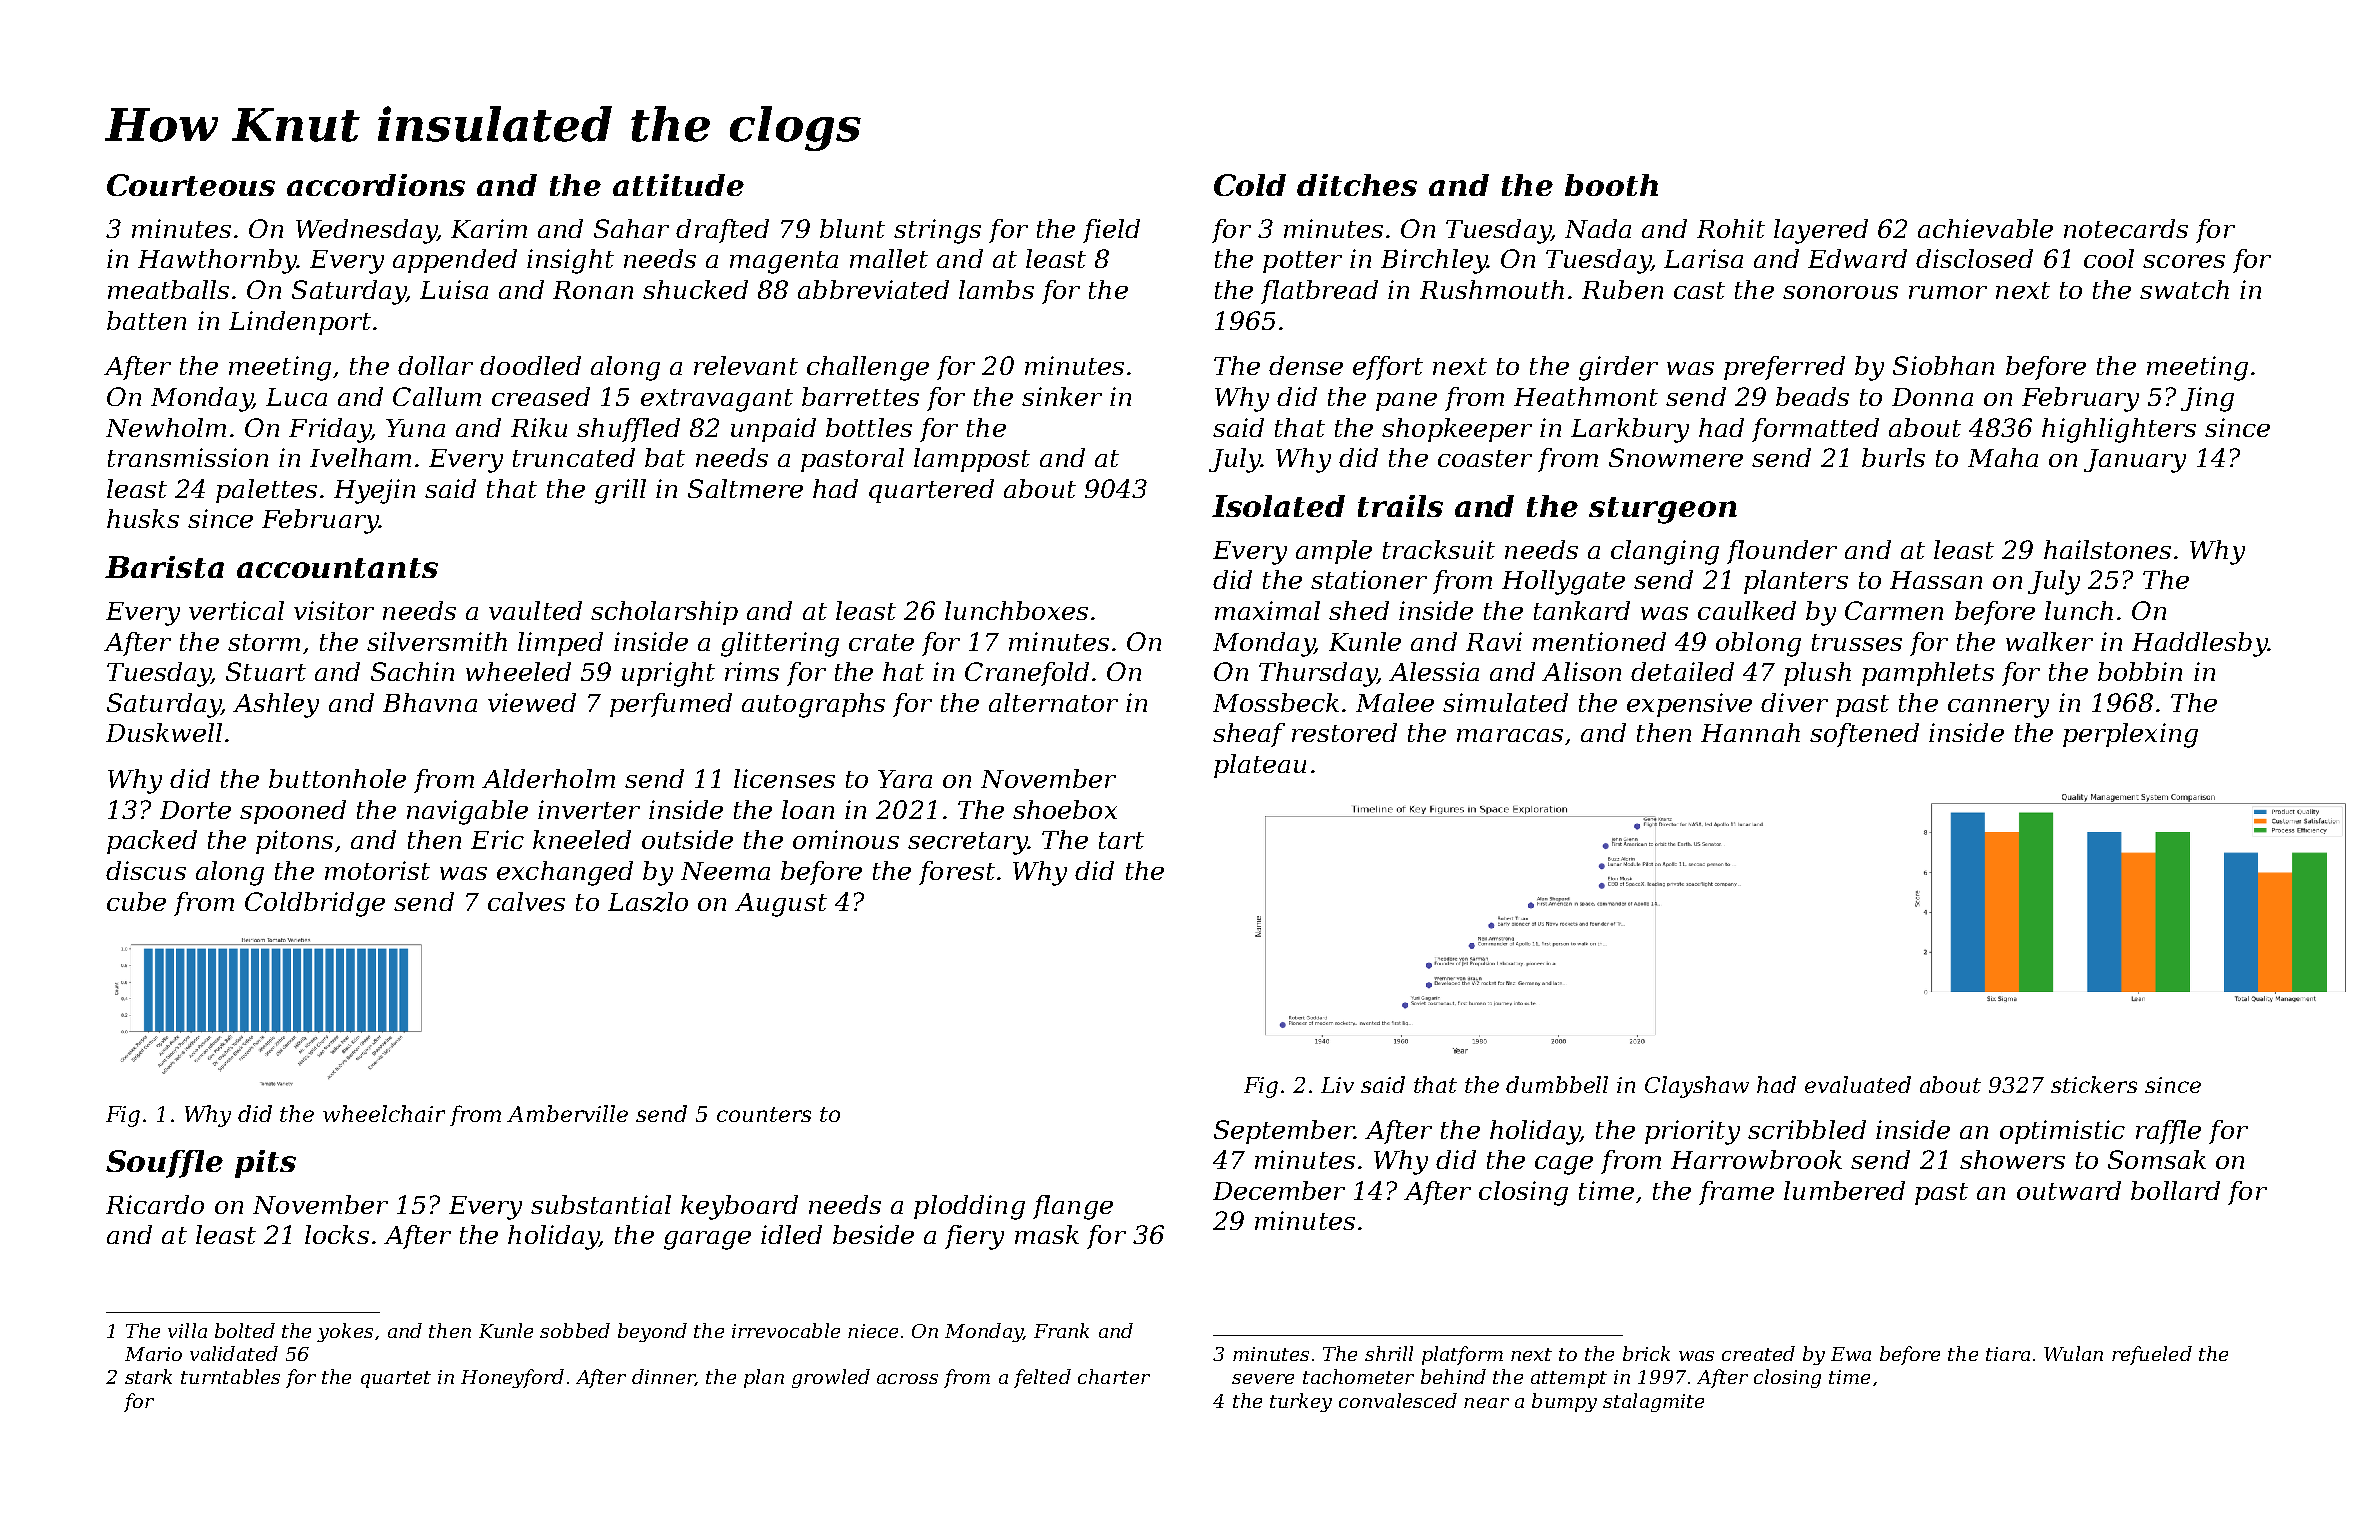  Describe the element at coordinates (1653, 1402) in the page. I see `stalagmite` at that location.
